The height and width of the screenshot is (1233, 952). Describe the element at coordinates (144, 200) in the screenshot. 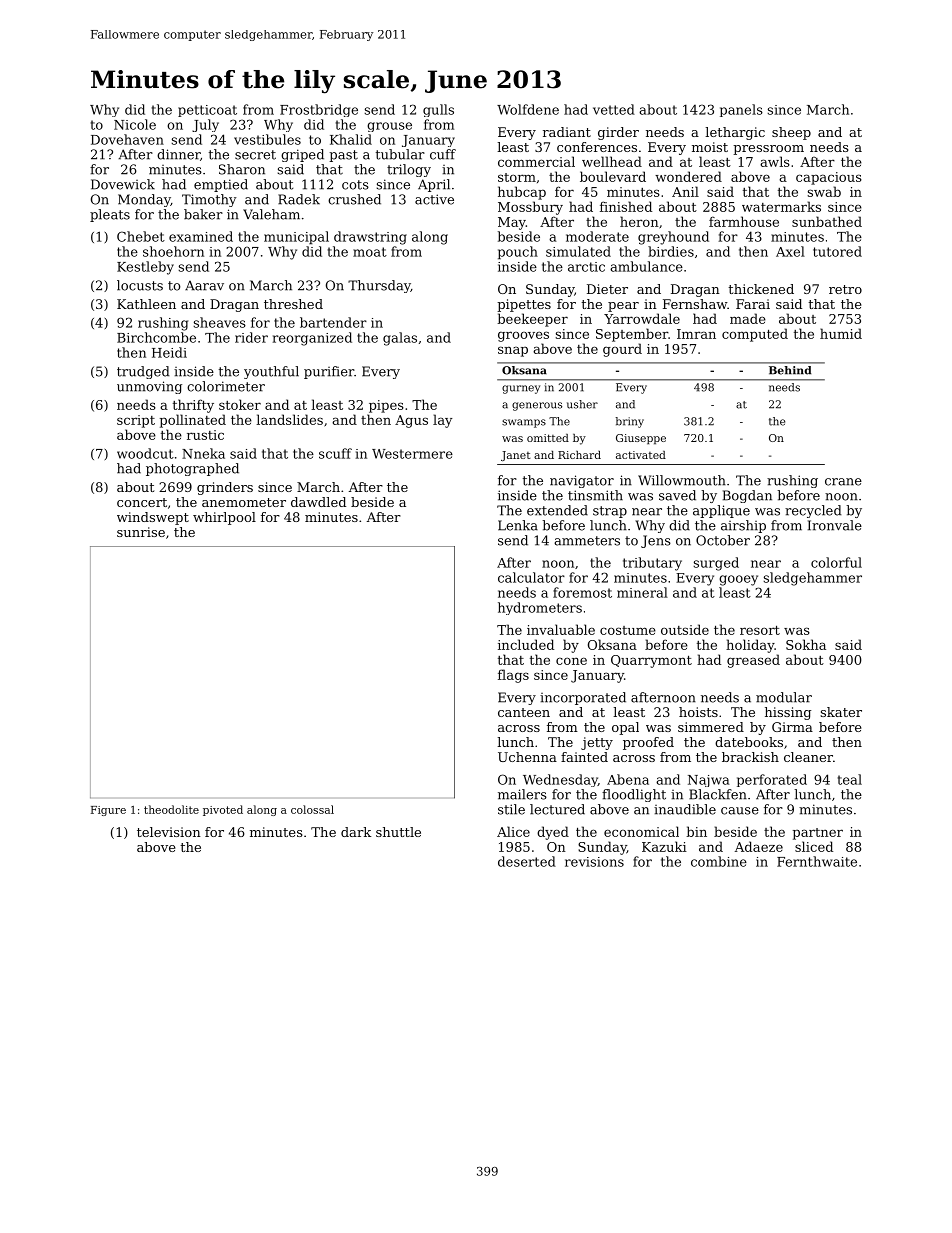

I see `Monday` at that location.
